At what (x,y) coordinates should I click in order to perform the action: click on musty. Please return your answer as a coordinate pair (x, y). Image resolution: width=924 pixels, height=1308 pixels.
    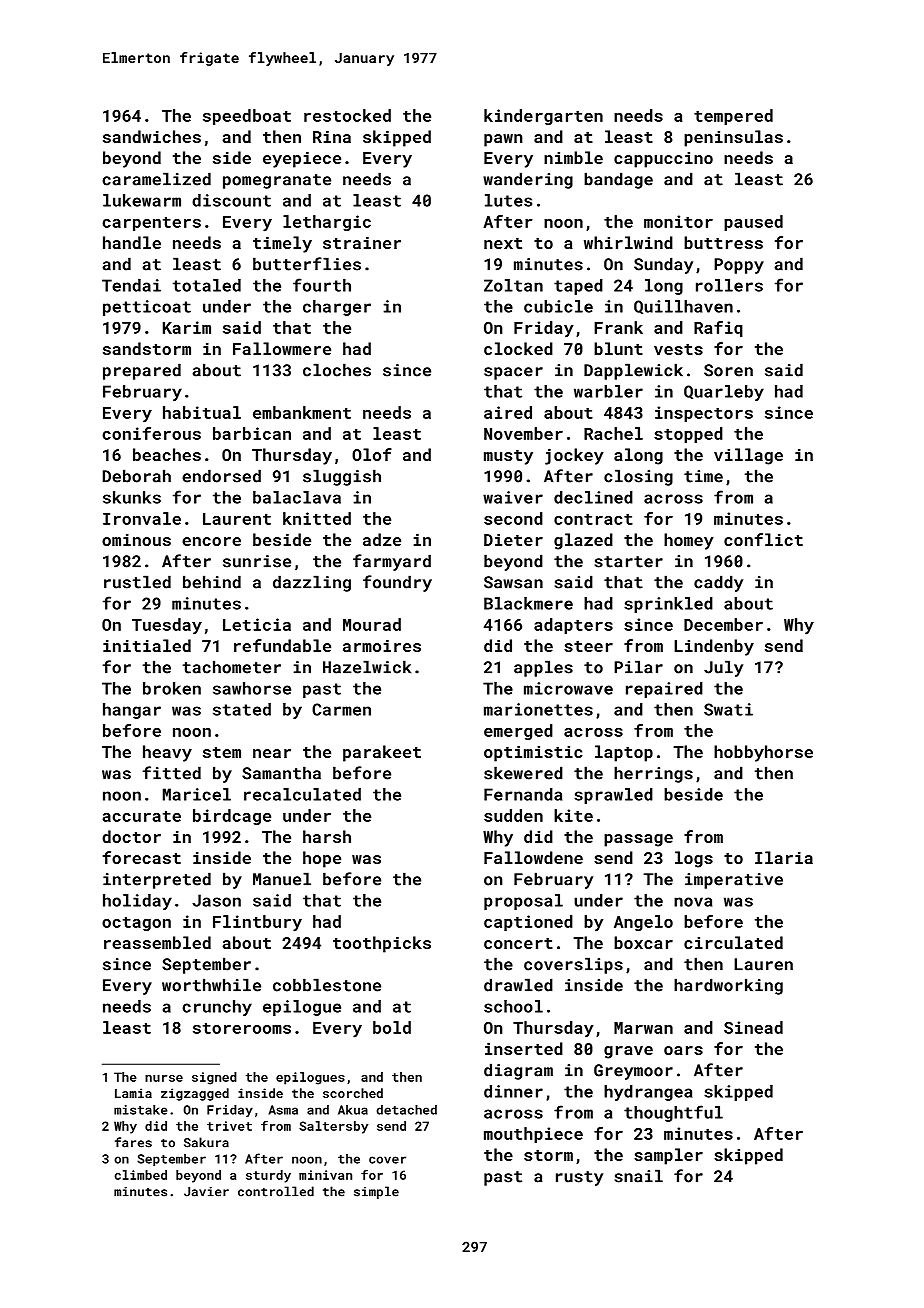
    Looking at the image, I should click on (508, 457).
